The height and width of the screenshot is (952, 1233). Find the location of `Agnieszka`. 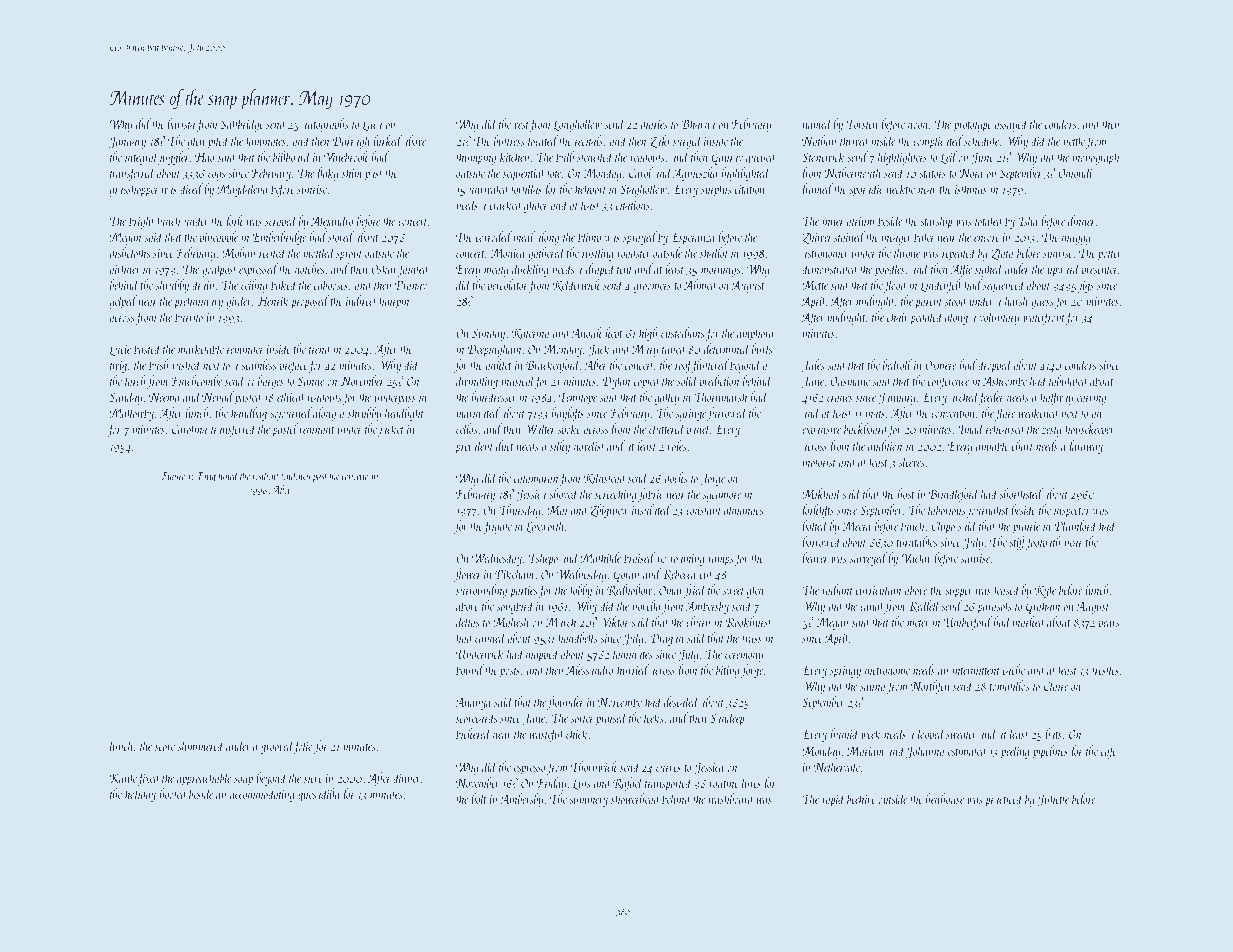

Agnieszka is located at coordinates (695, 174).
